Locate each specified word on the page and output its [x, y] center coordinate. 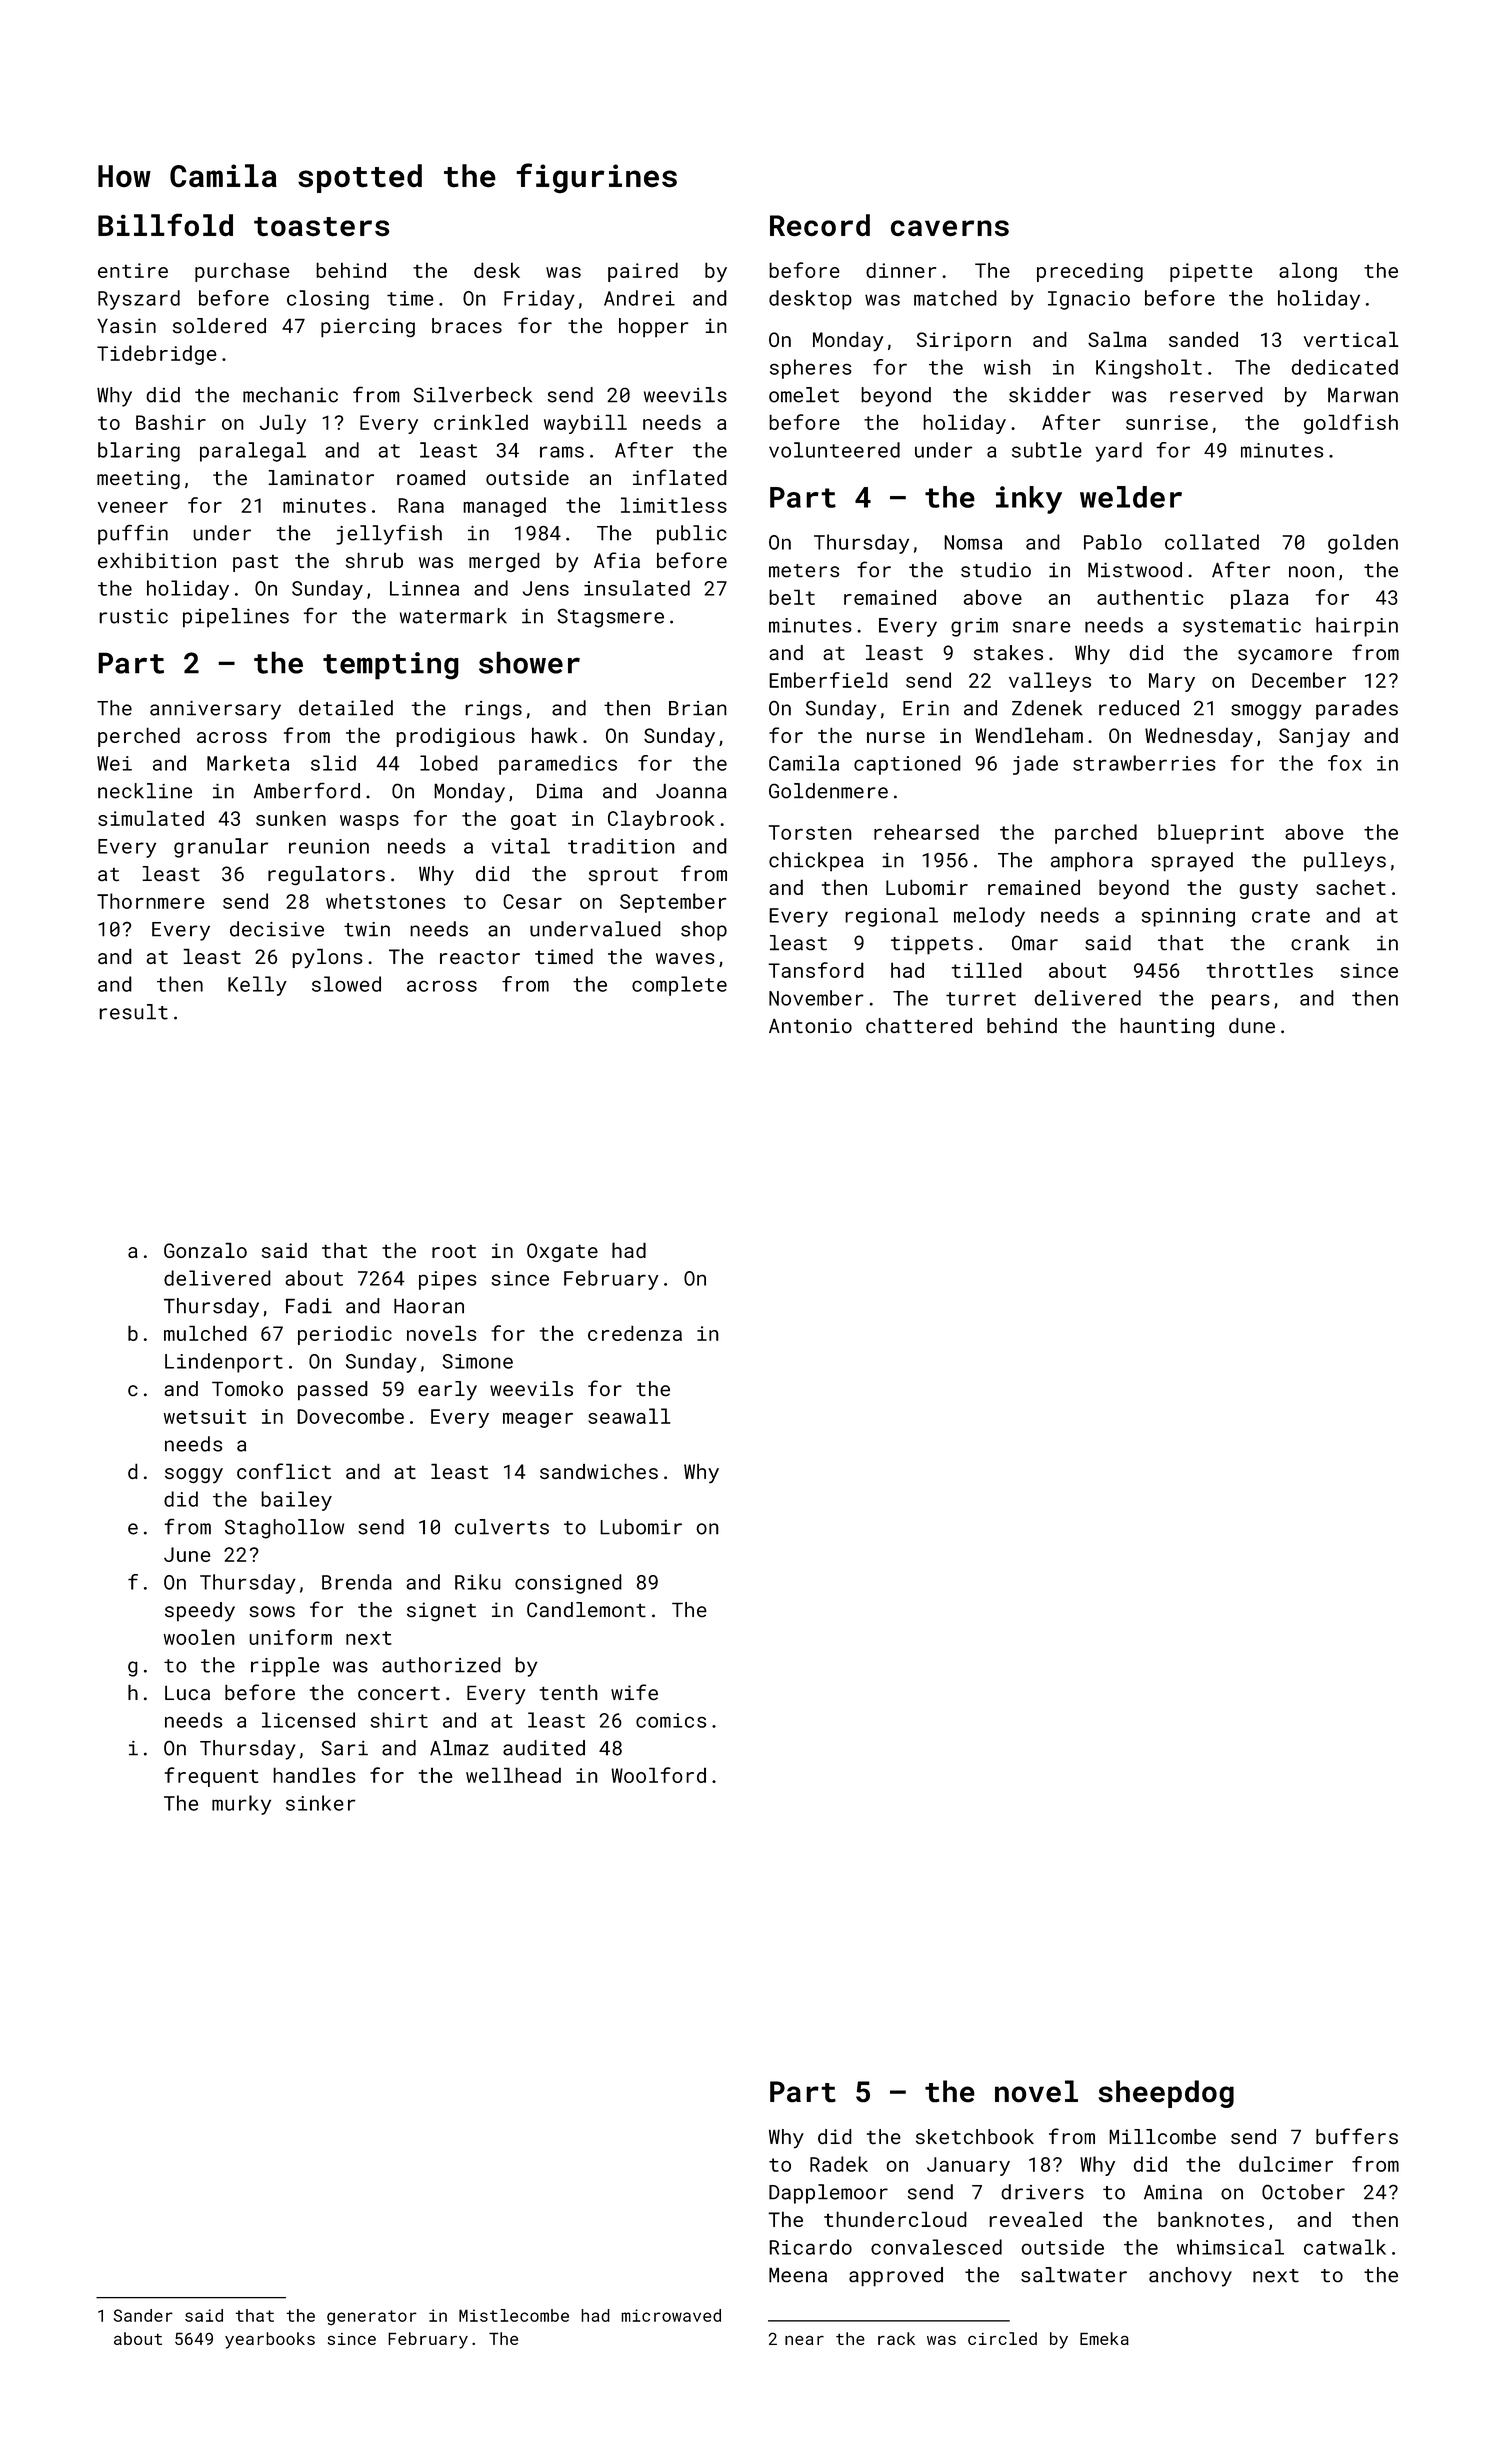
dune [1252, 1025]
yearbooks [270, 2340]
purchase [242, 272]
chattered [919, 1025]
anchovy [1190, 2277]
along [1308, 272]
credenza [635, 1333]
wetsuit [205, 1416]
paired [643, 272]
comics [671, 1720]
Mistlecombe [514, 2315]
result [133, 1012]
